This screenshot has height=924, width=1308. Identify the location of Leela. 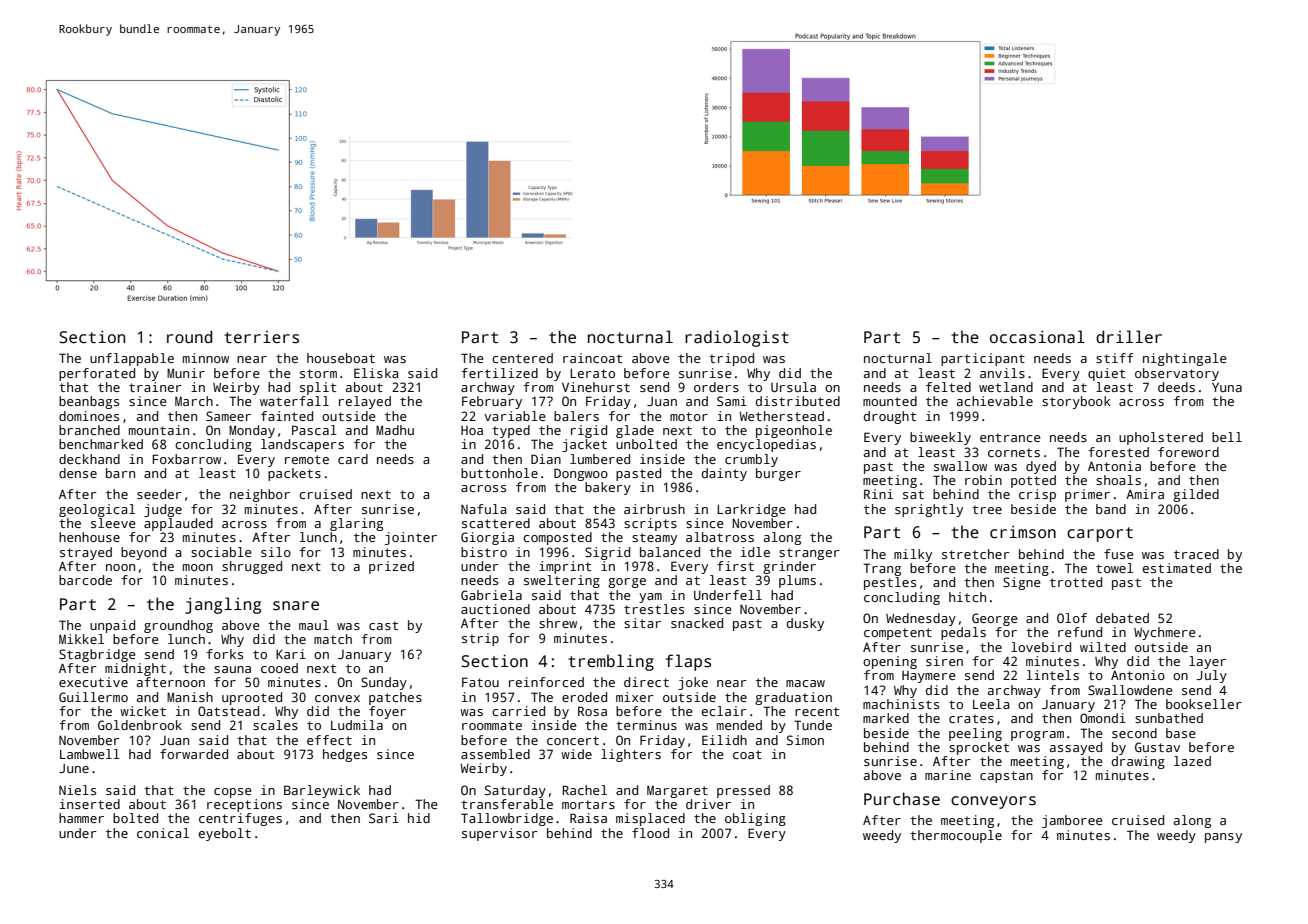
(991, 704).
